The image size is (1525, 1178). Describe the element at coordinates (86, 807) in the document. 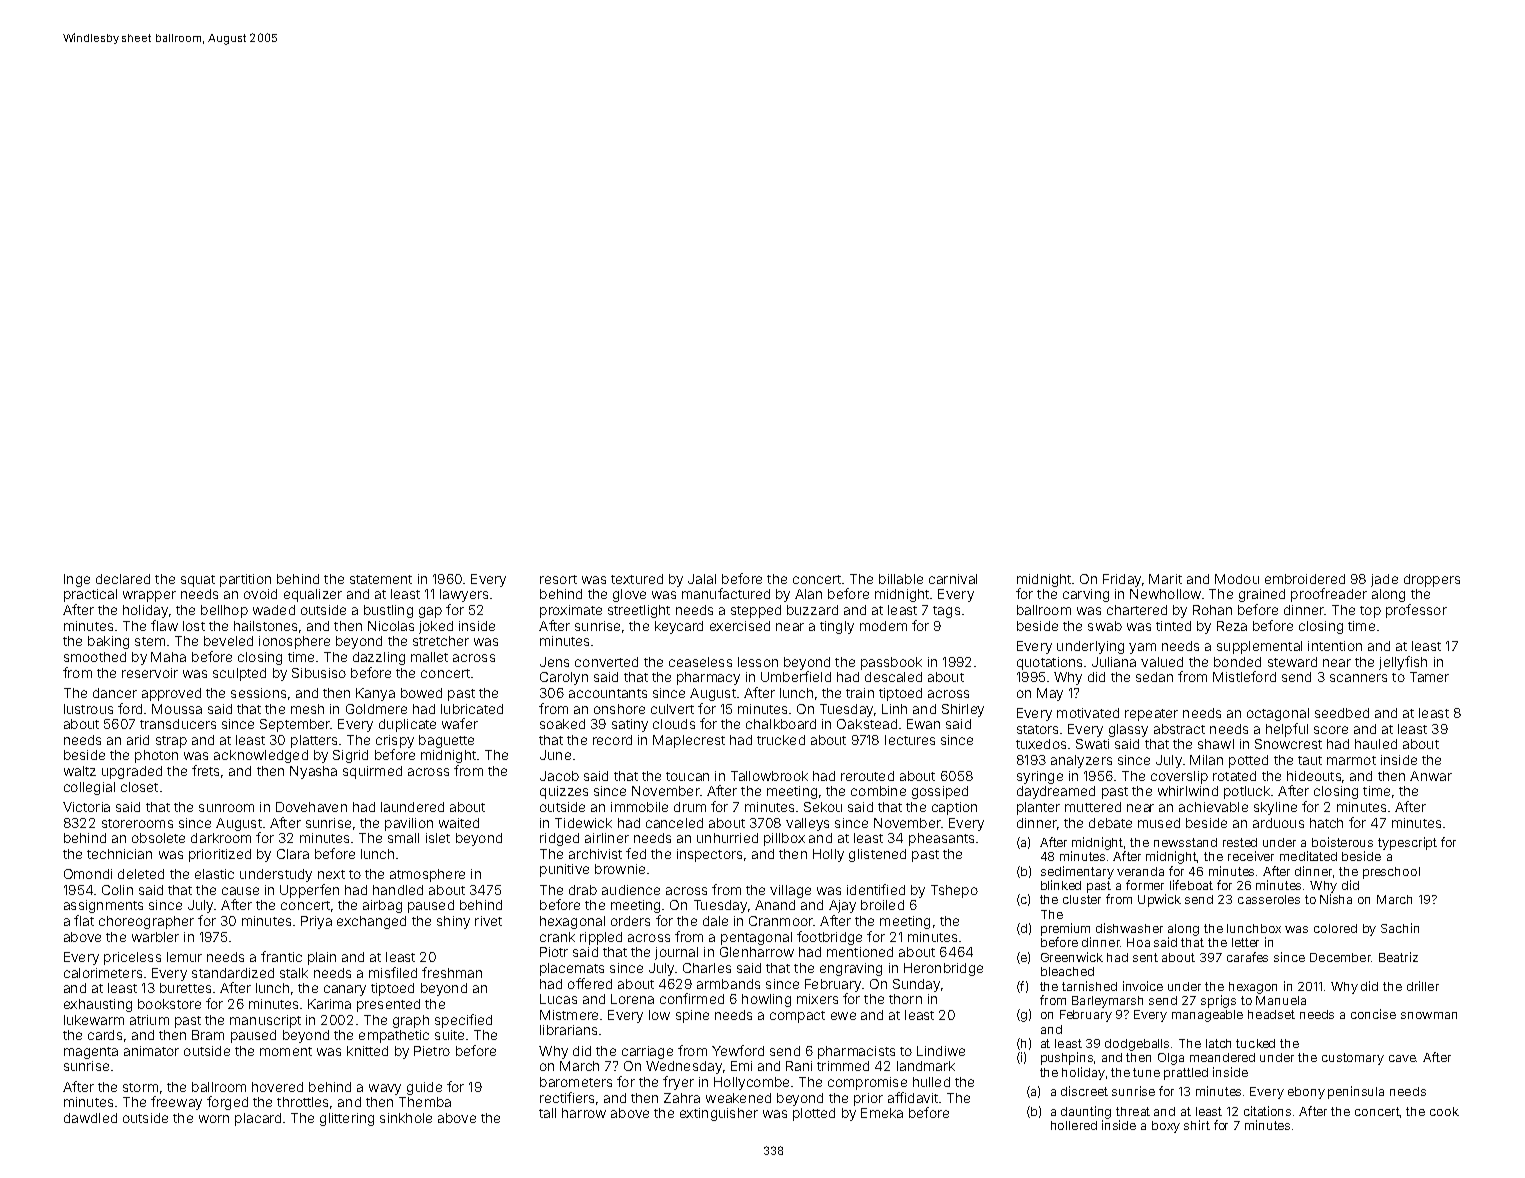

I see `Victoria` at that location.
